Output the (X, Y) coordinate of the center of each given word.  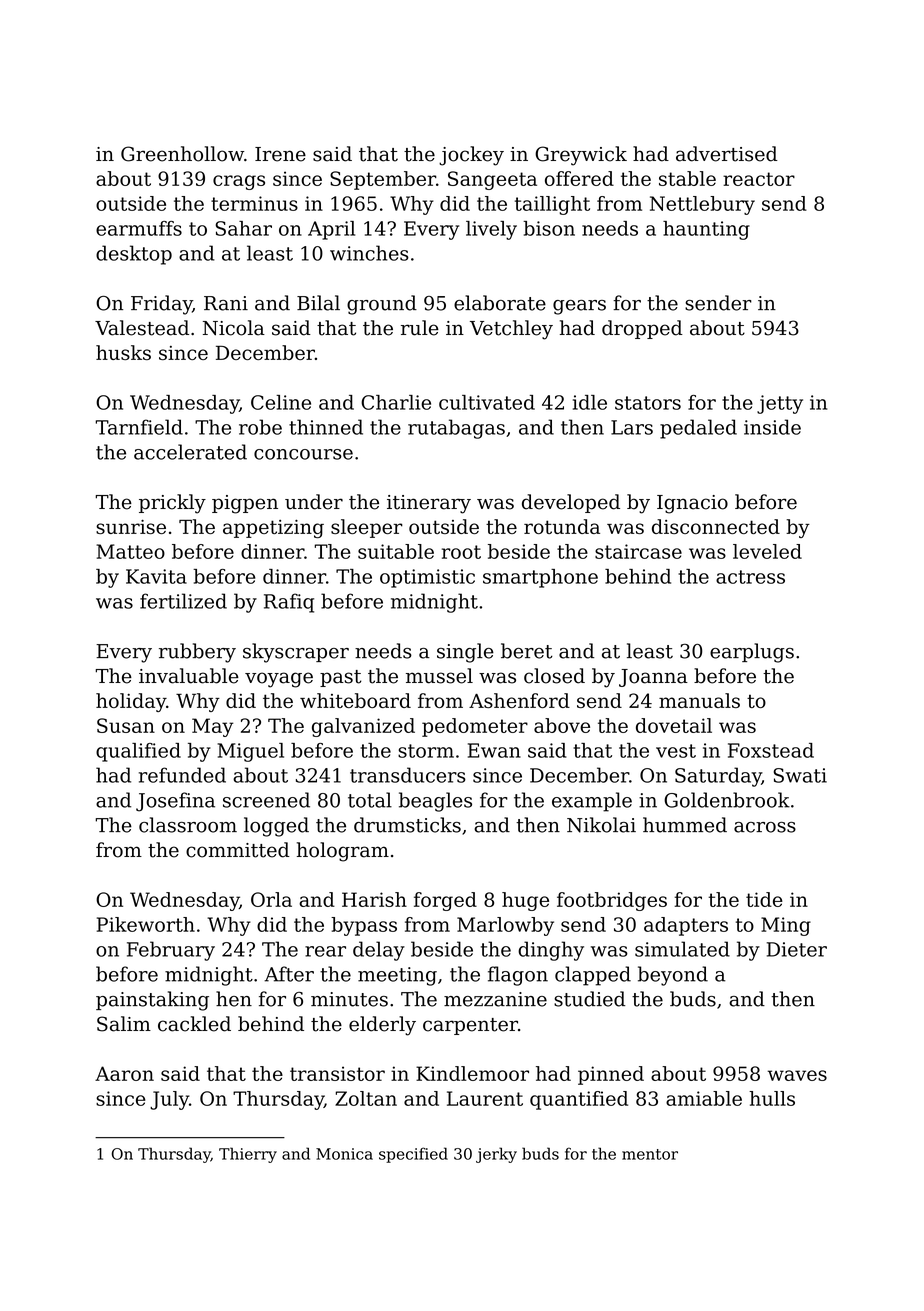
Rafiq (289, 603)
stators (648, 403)
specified (413, 1155)
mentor (650, 1154)
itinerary (429, 504)
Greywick (581, 156)
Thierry (248, 1155)
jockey (471, 156)
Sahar (244, 228)
